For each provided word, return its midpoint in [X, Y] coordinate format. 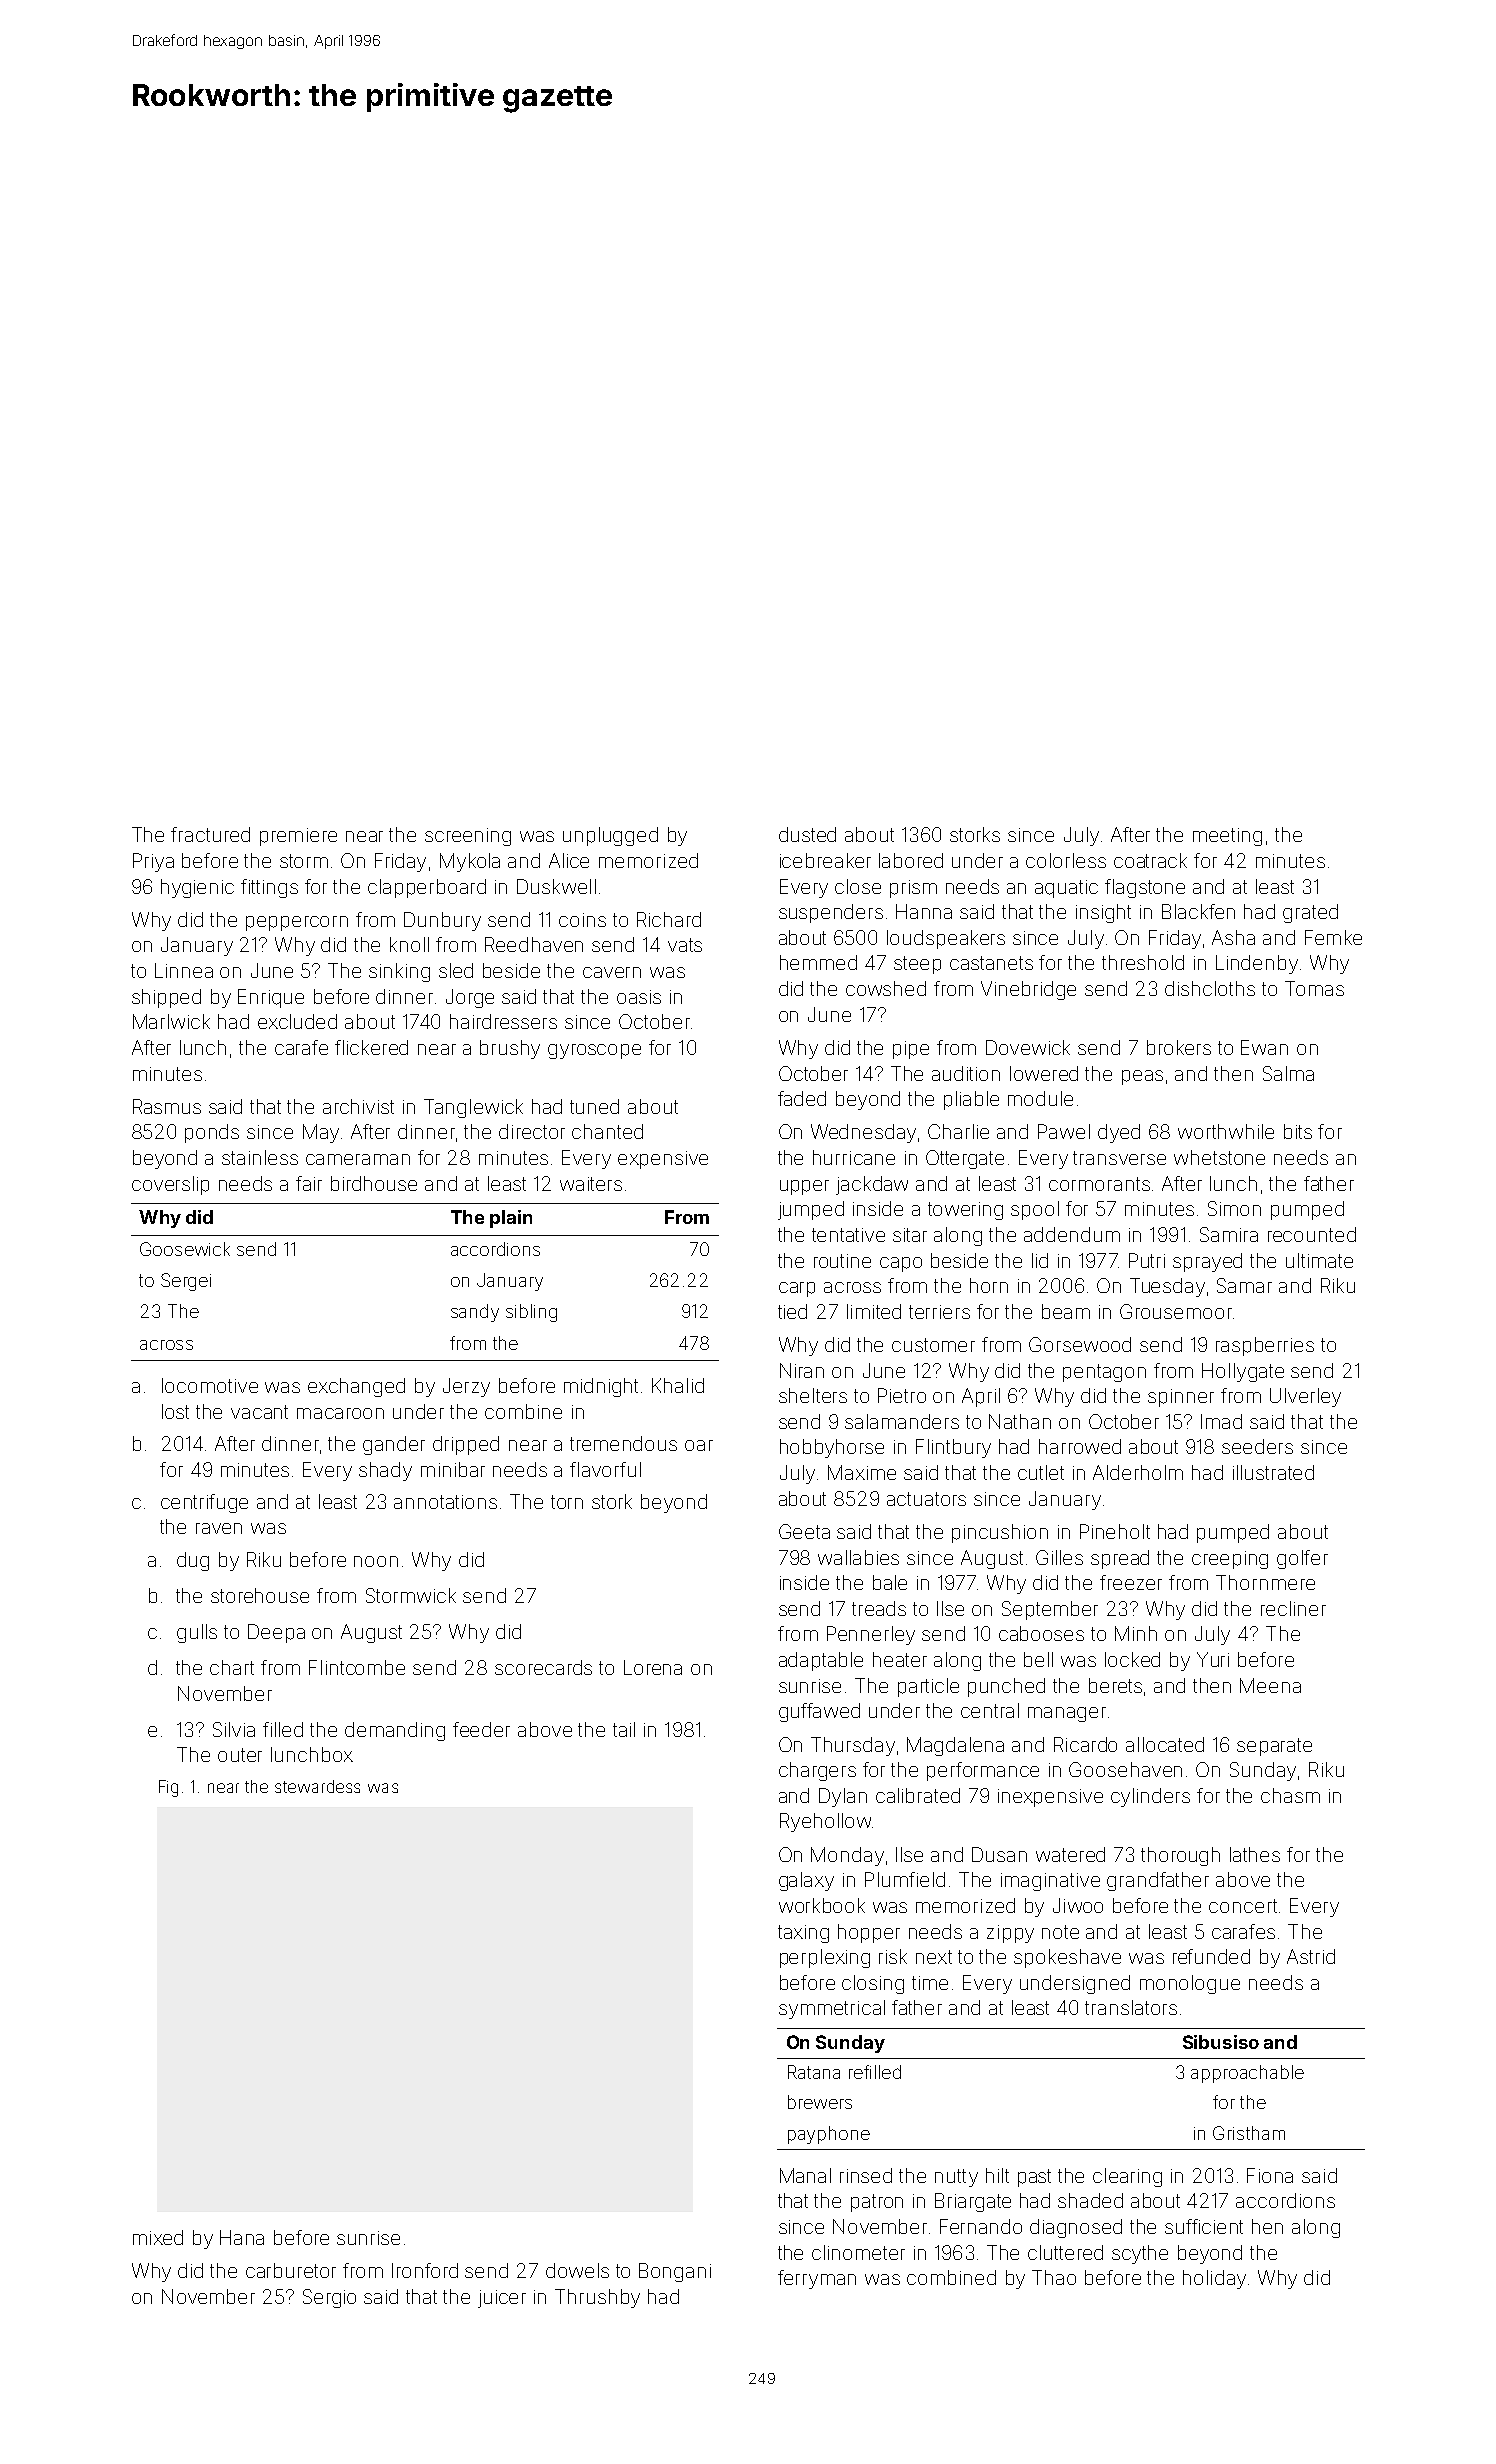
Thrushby [597, 2298]
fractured [210, 834]
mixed [158, 2237]
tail [624, 1729]
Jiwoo [1078, 1905]
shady [385, 1471]
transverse [1119, 1158]
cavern [612, 972]
